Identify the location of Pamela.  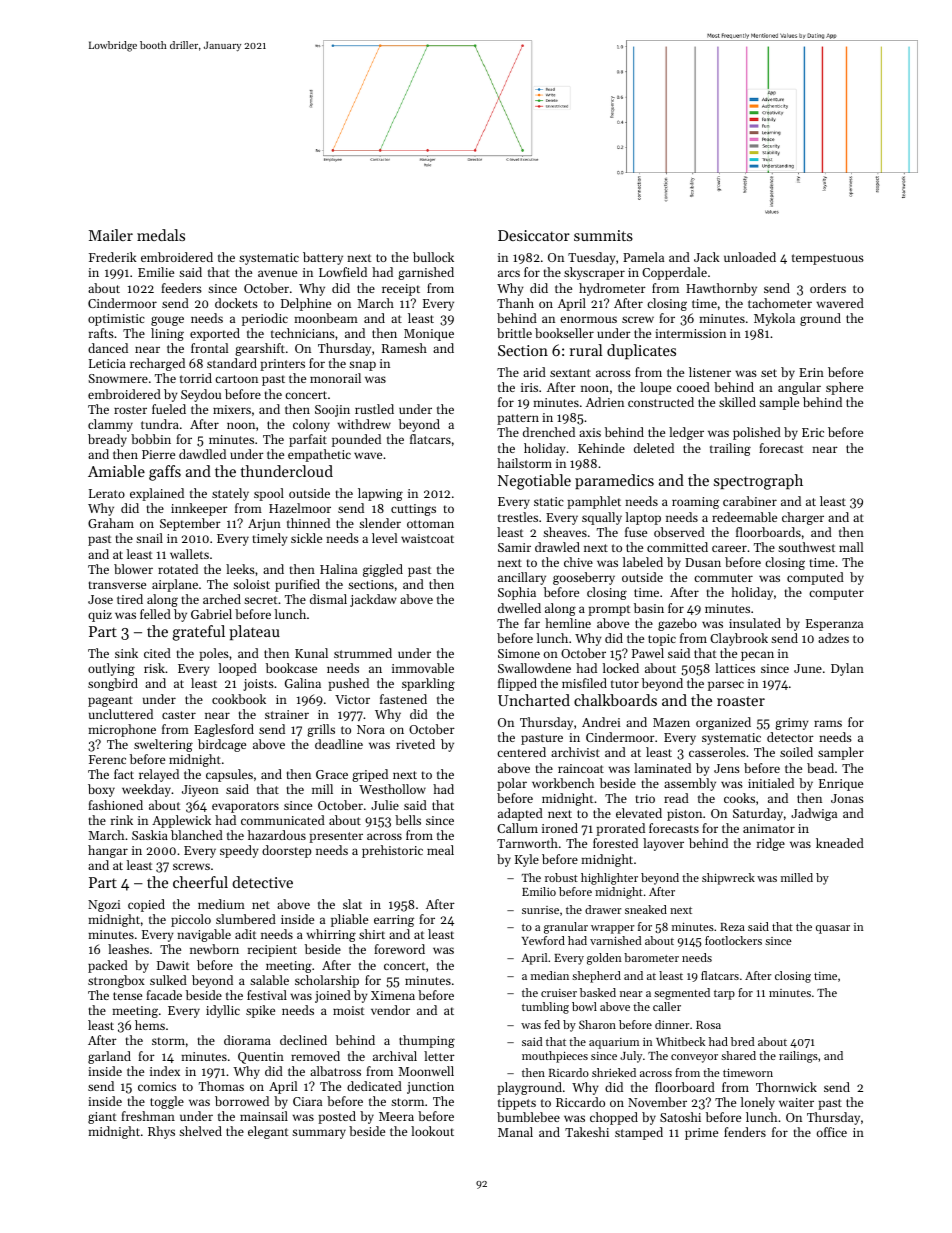
(643, 257).
